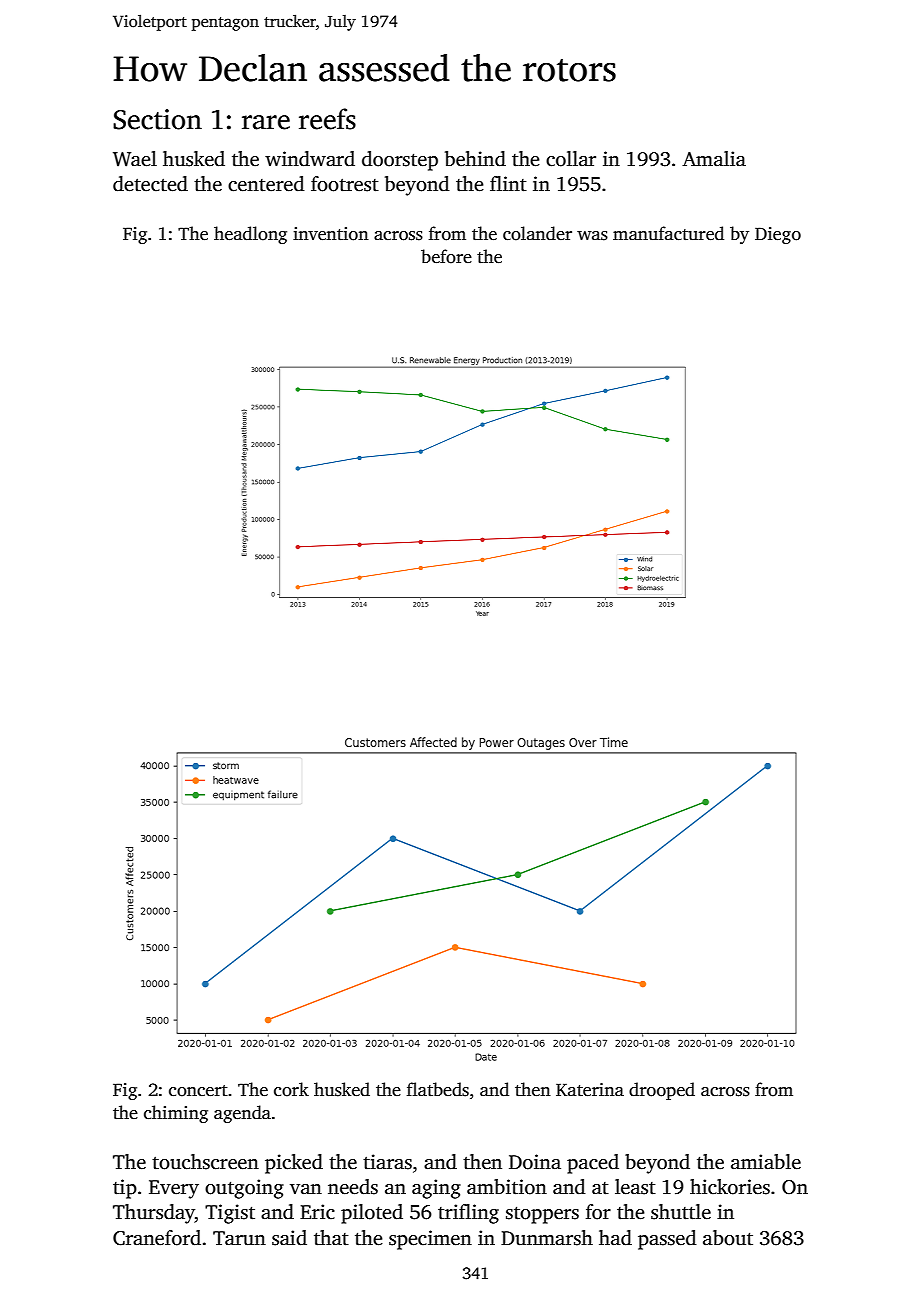 The width and height of the screenshot is (924, 1308). Describe the element at coordinates (590, 1090) in the screenshot. I see `Katerina` at that location.
